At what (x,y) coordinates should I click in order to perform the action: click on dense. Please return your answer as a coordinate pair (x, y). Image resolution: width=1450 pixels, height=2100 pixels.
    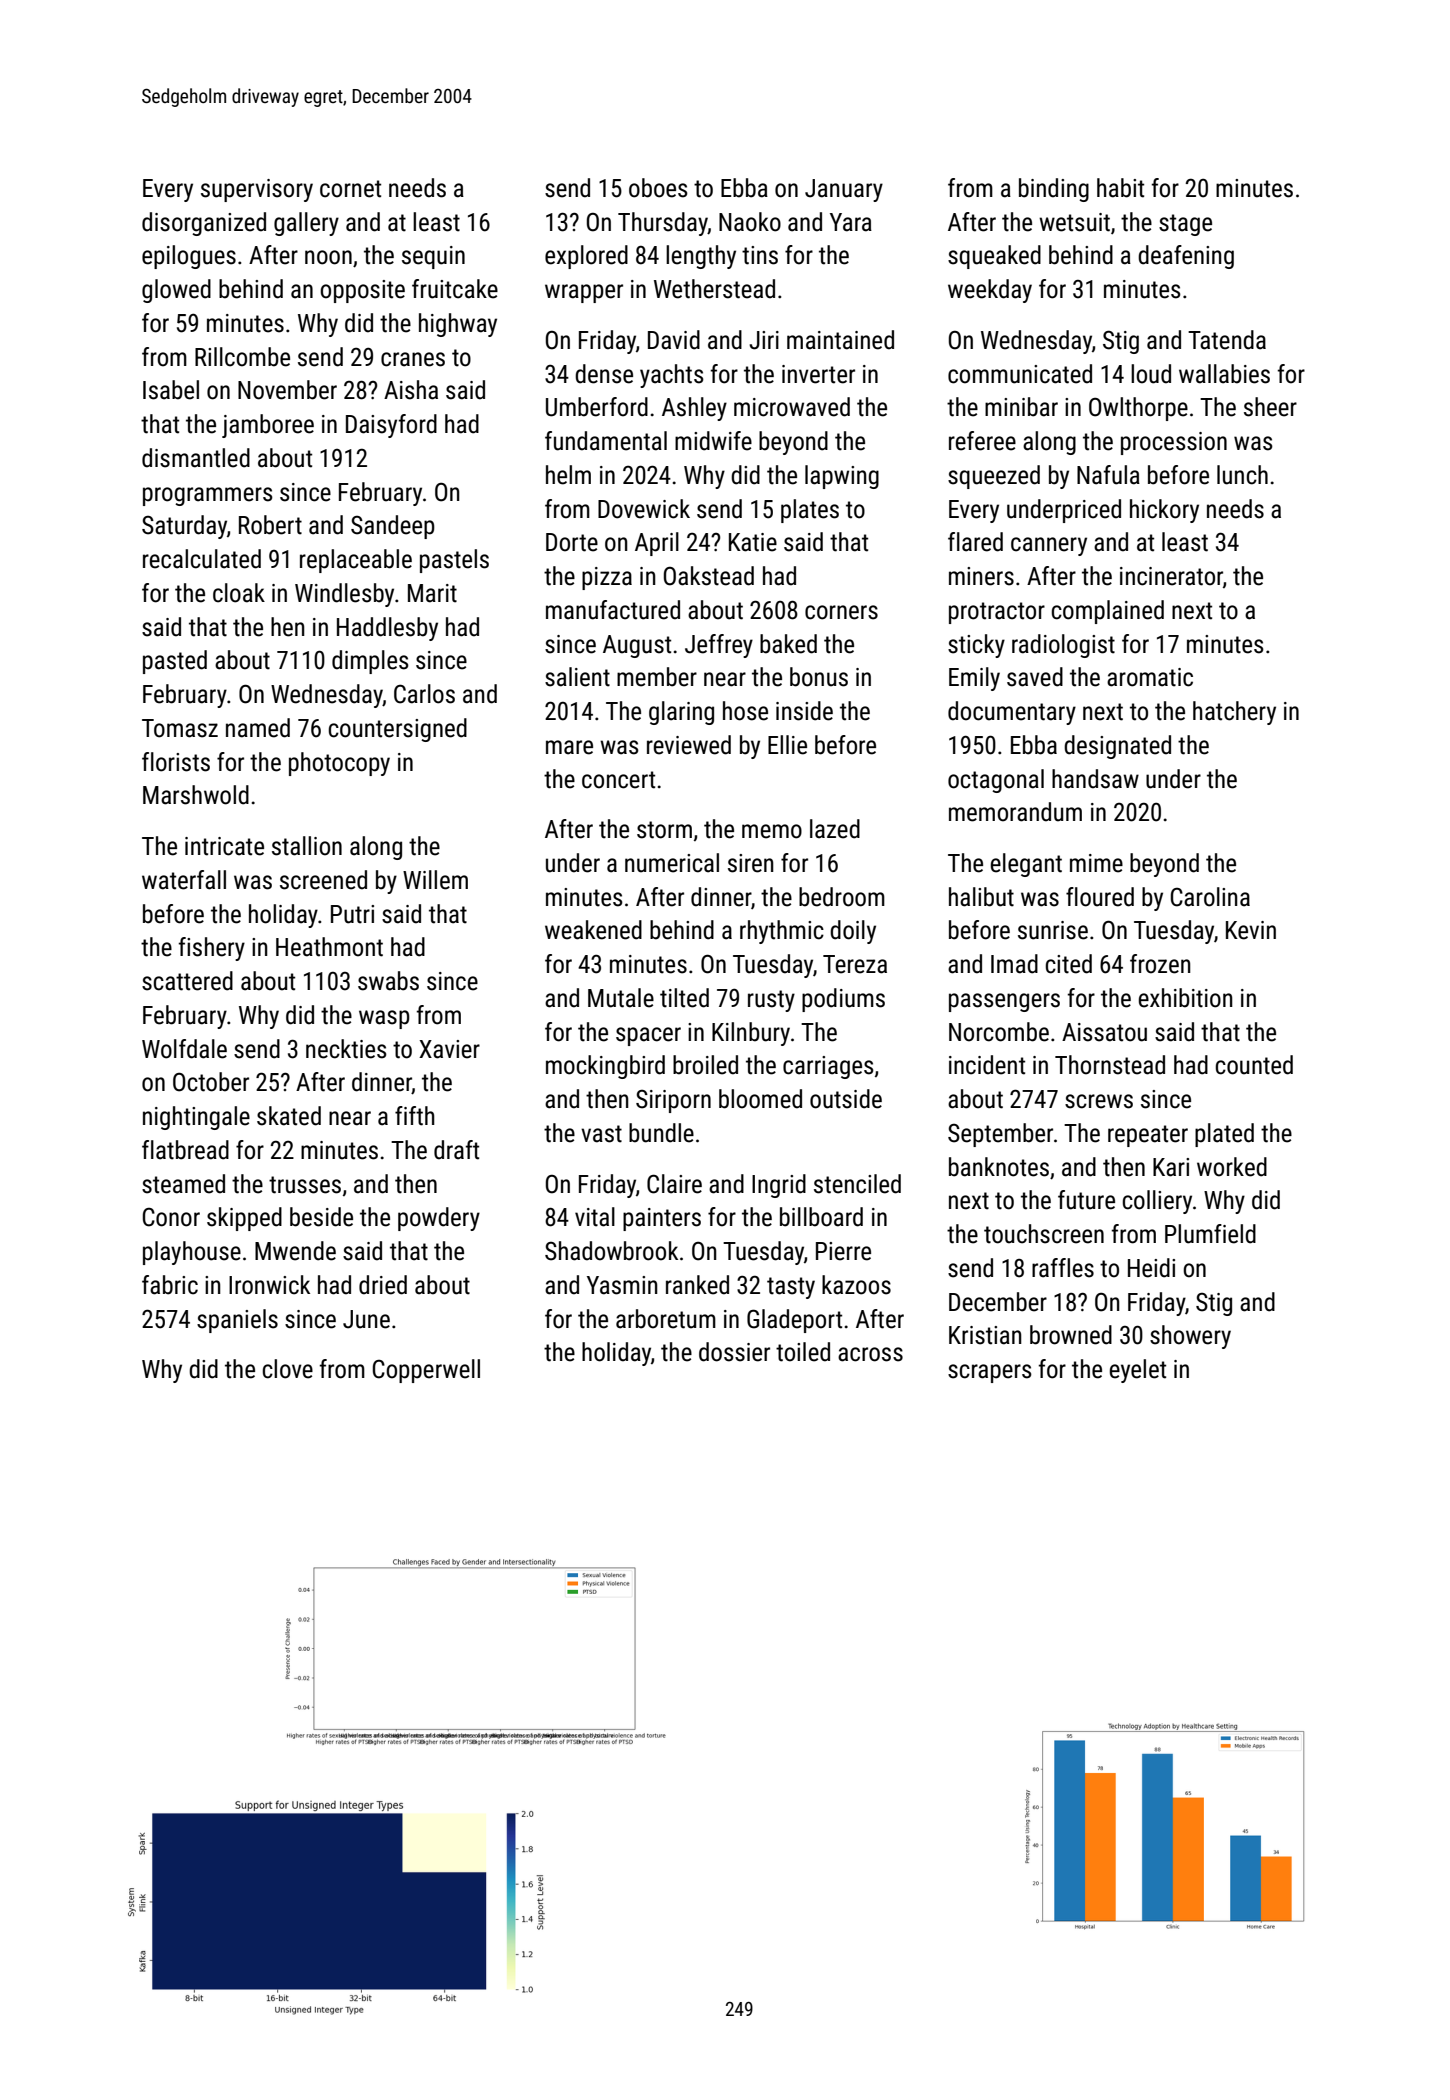
    Looking at the image, I should click on (604, 374).
